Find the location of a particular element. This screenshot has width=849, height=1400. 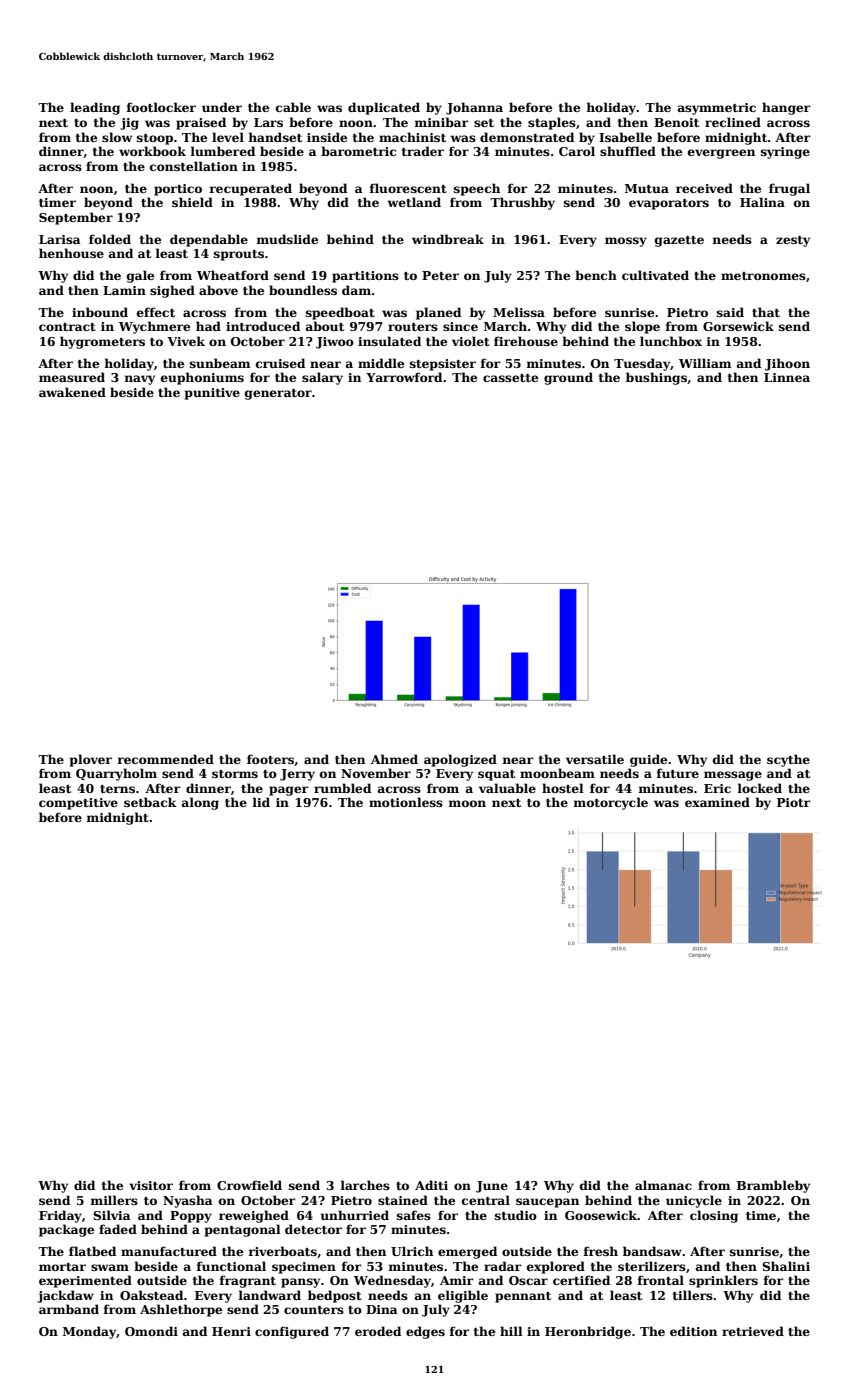

edges is located at coordinates (425, 1332).
